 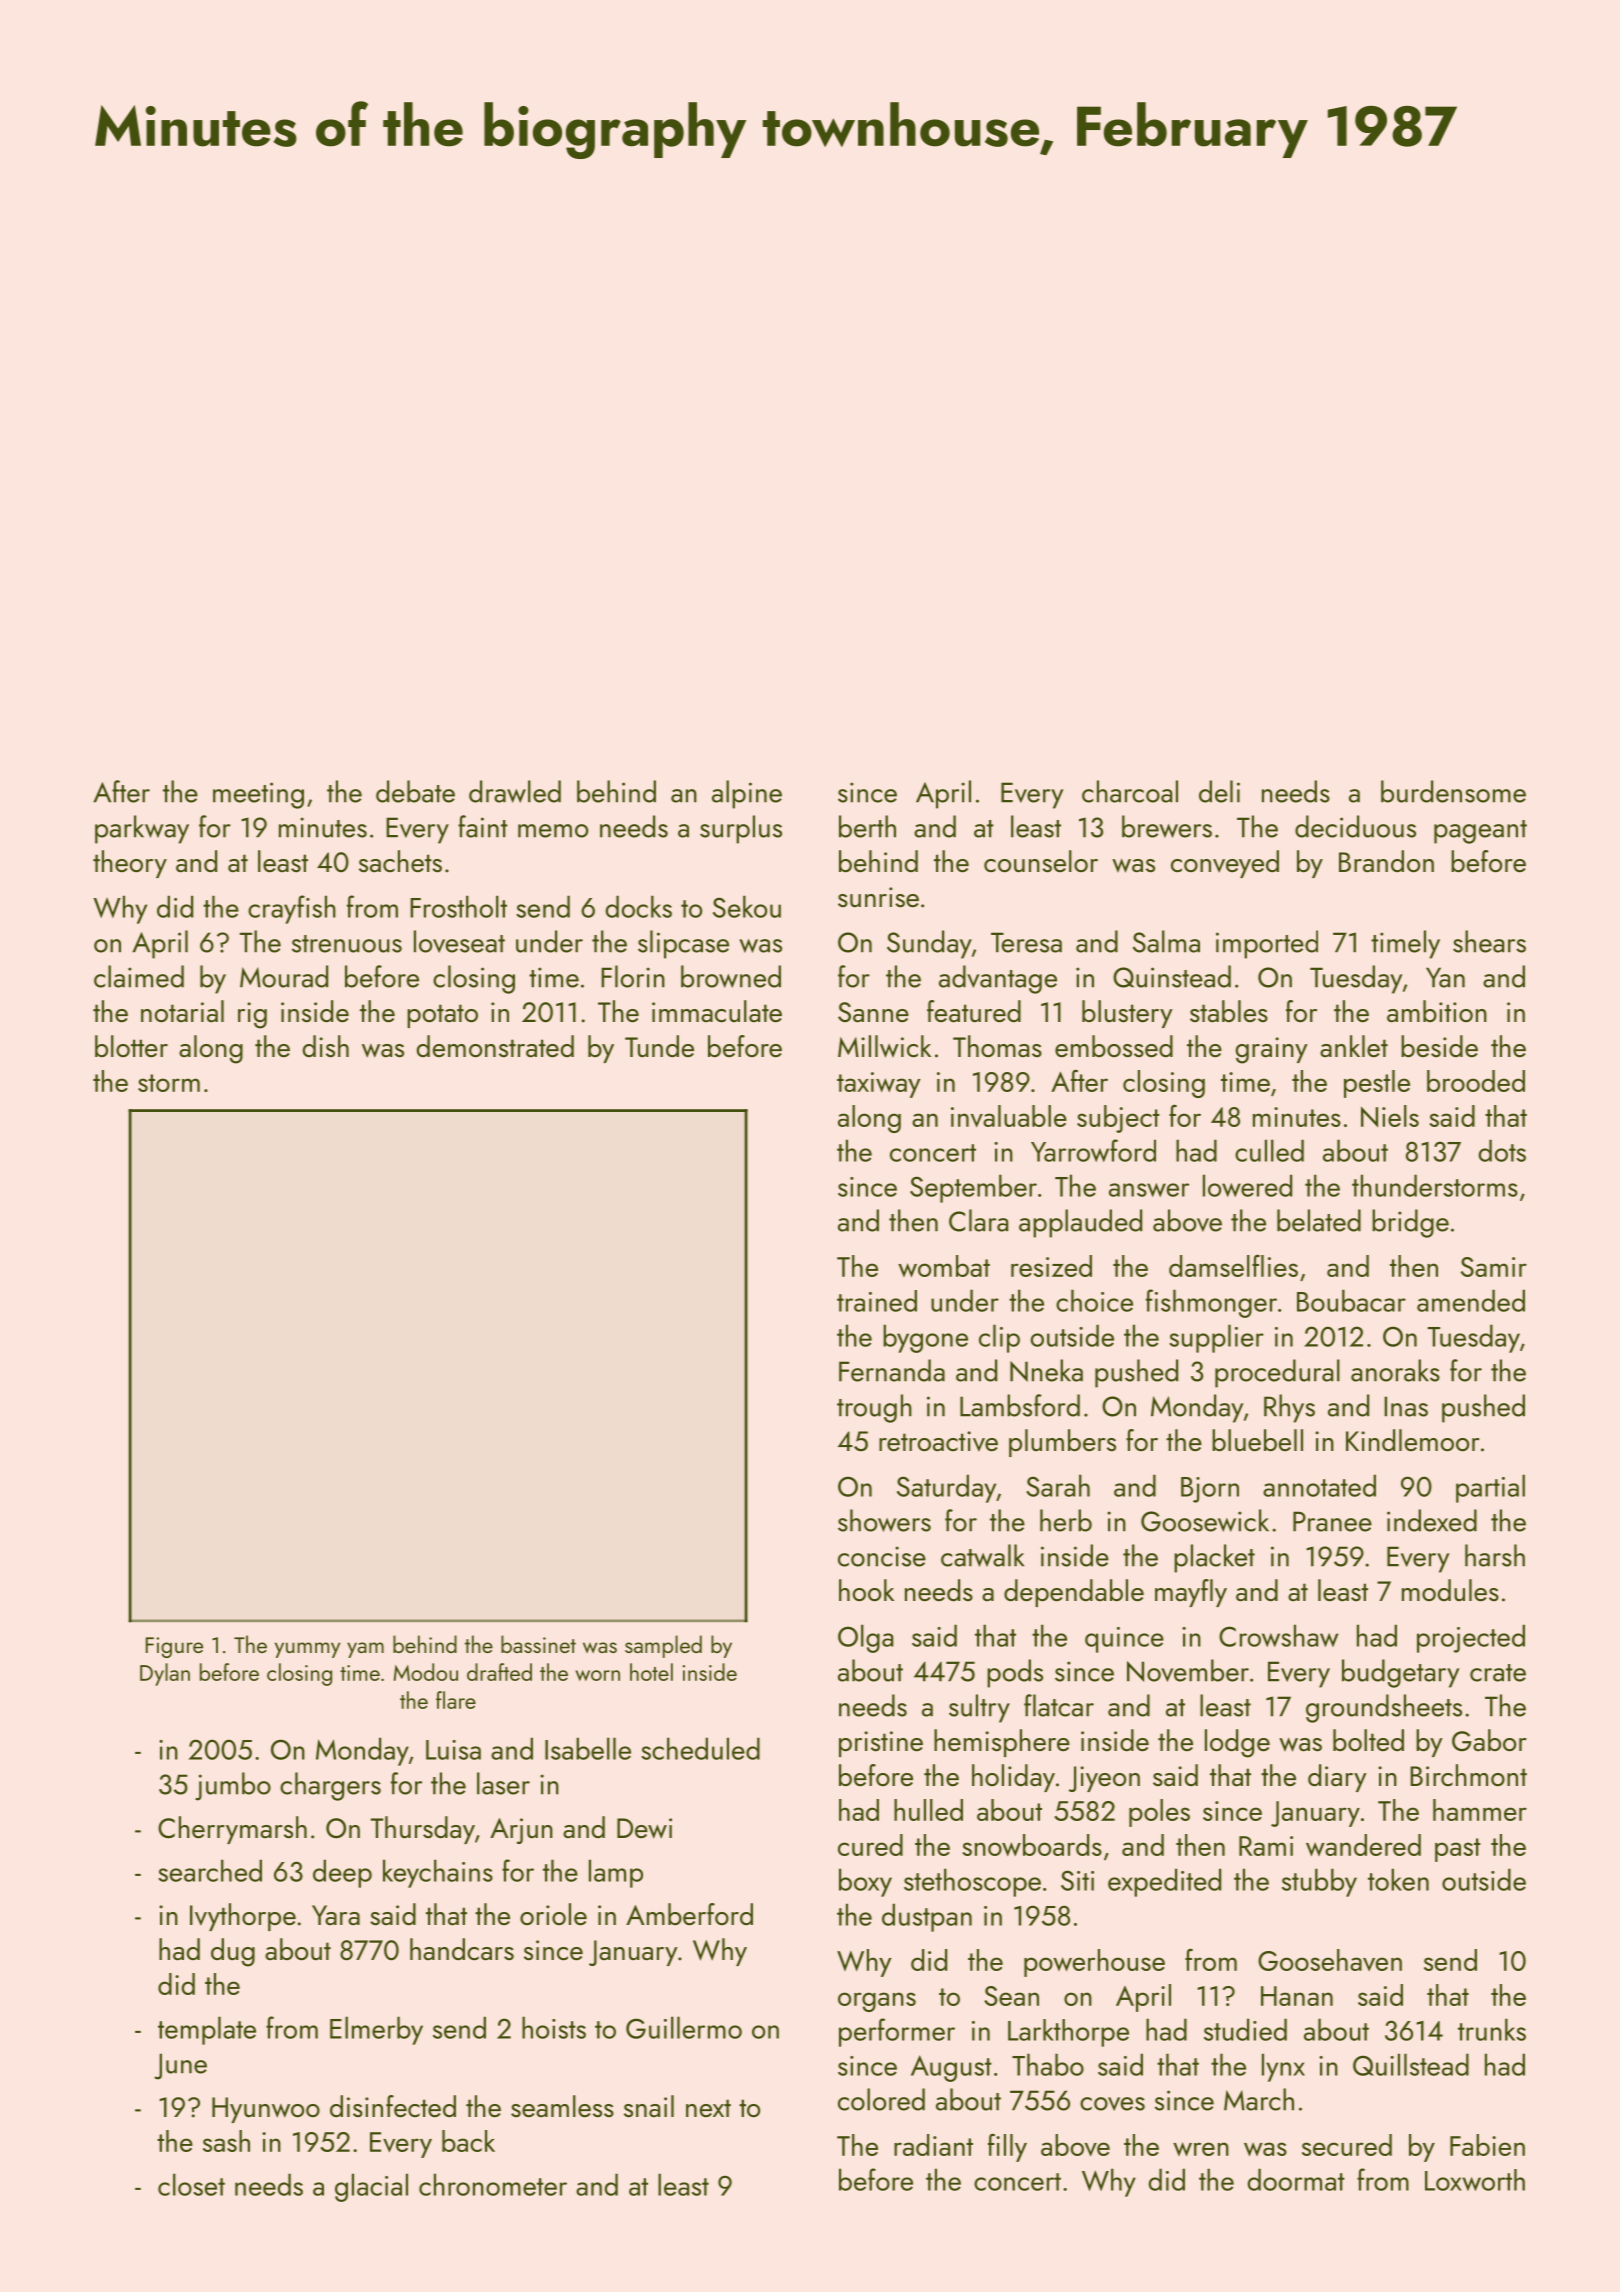 I want to click on pristine, so click(x=881, y=1744).
